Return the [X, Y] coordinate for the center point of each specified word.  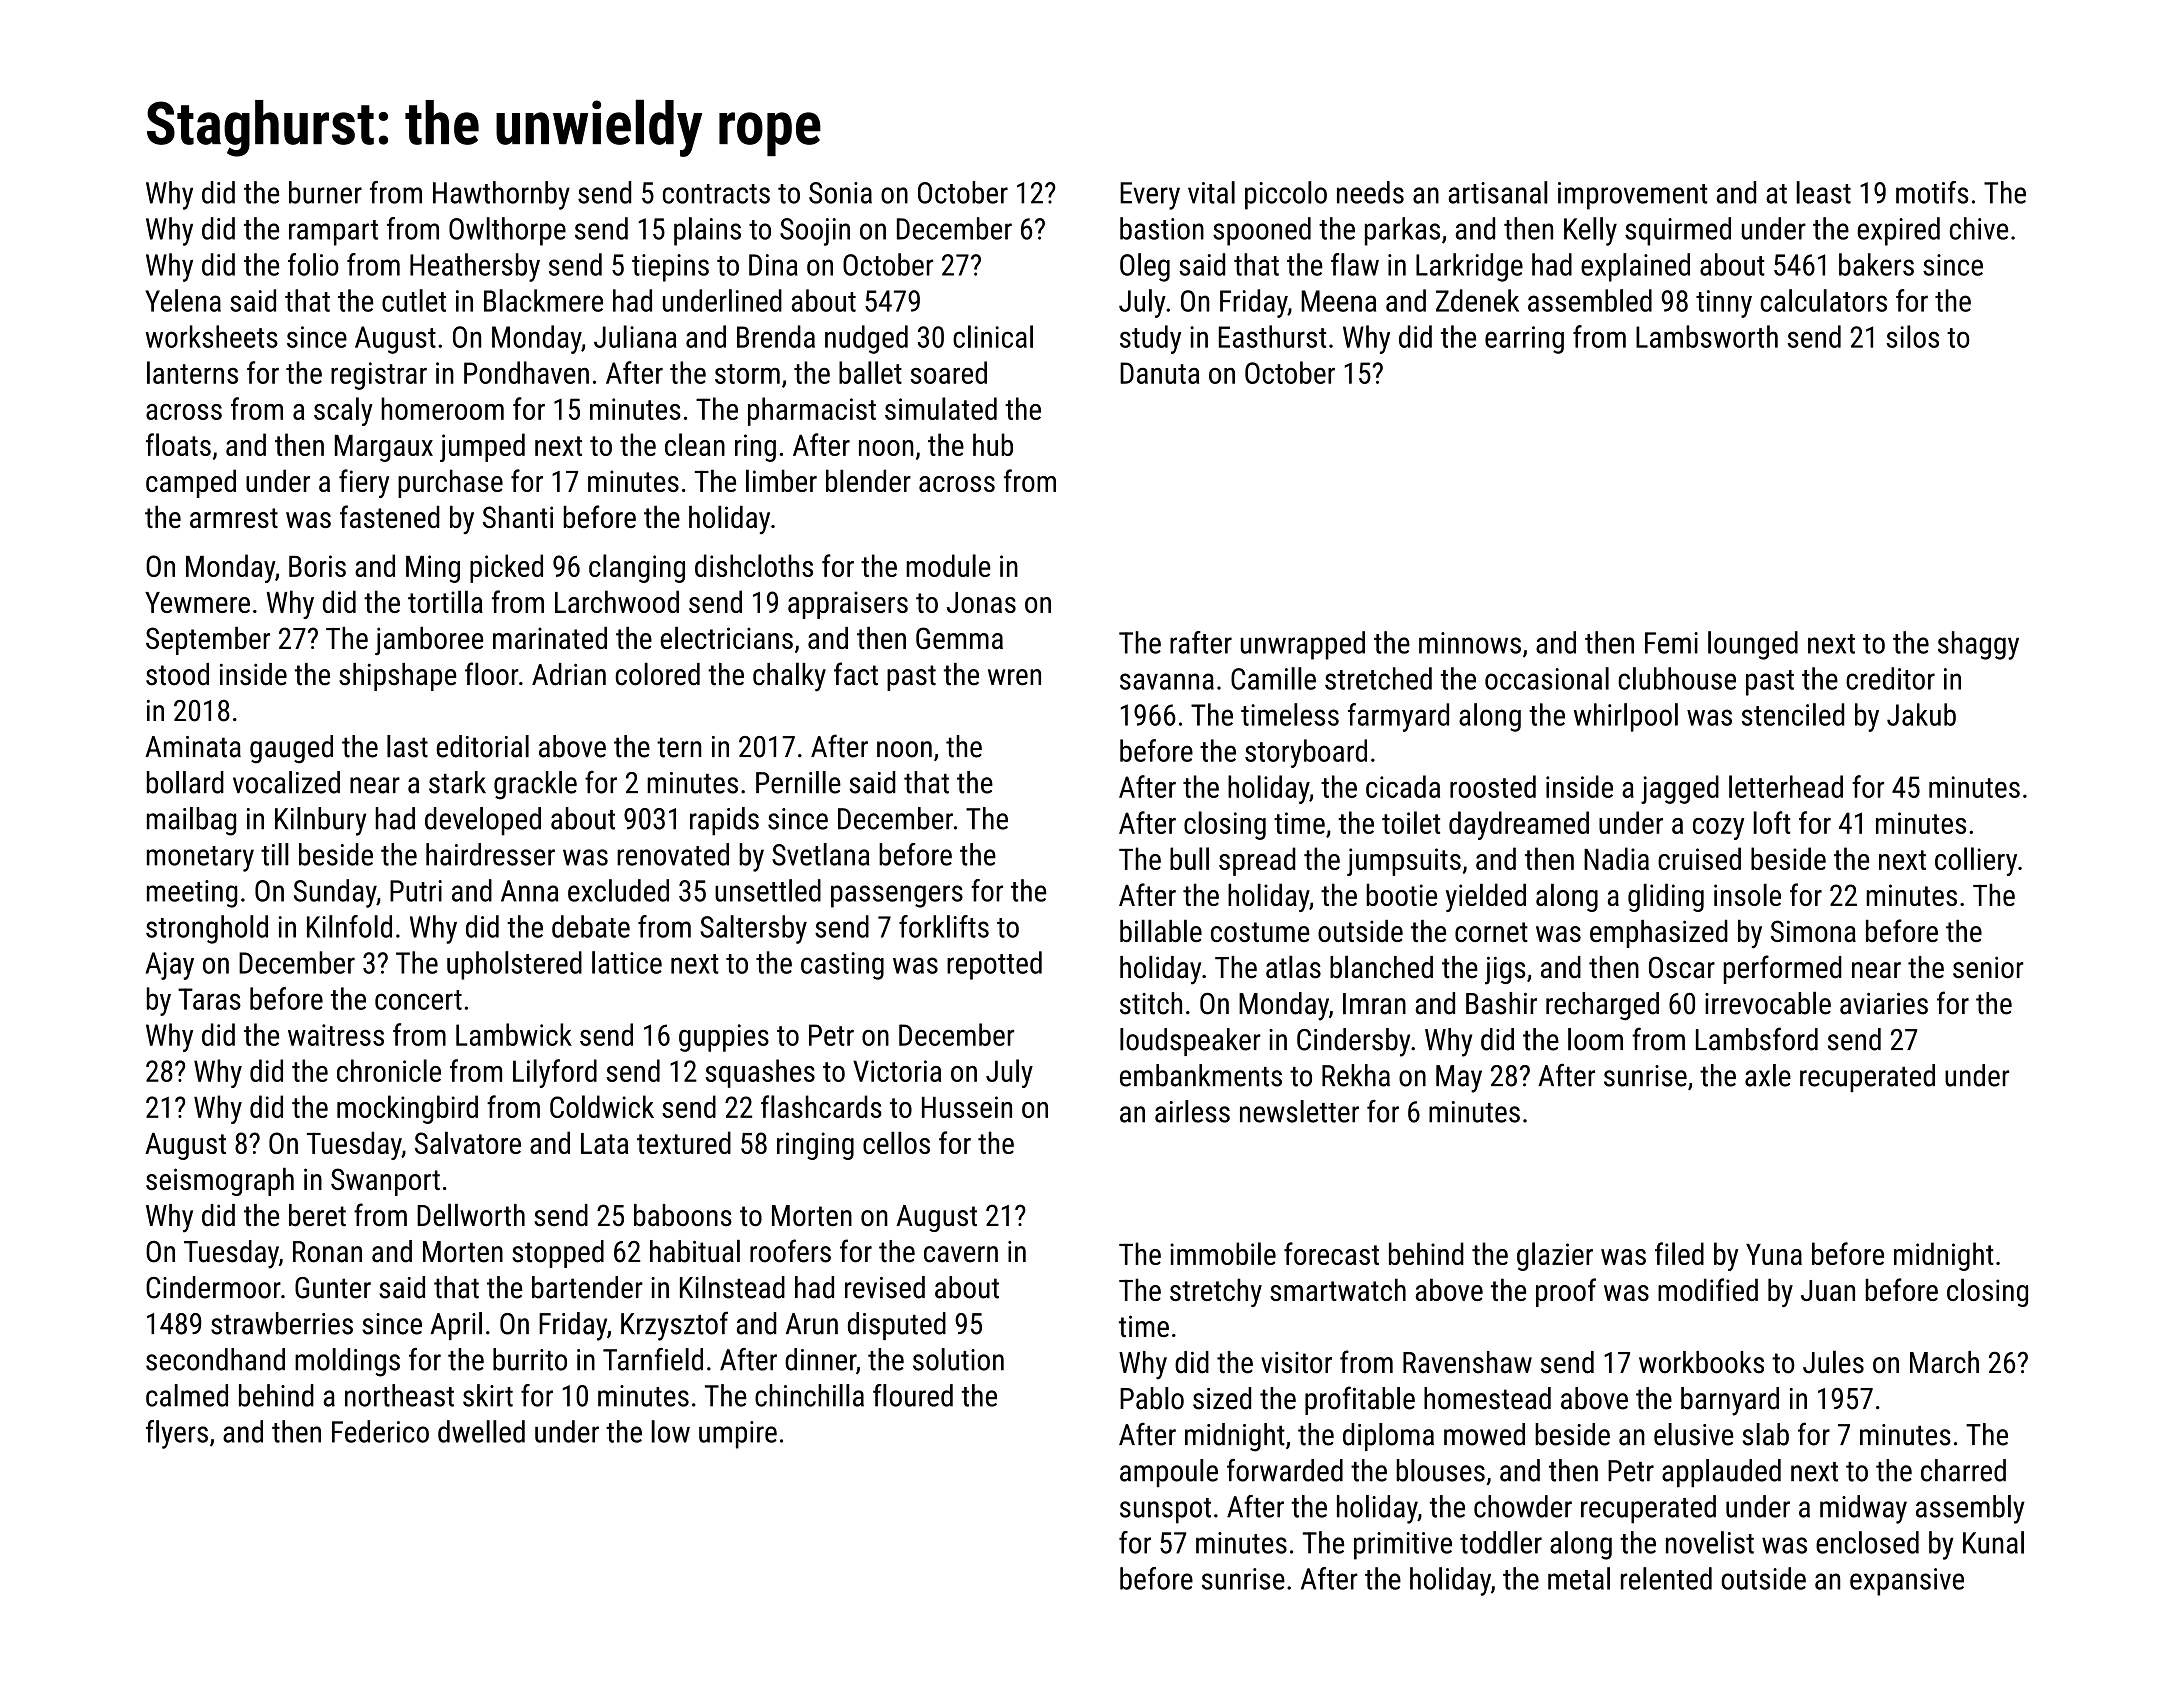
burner [325, 192]
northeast [399, 1395]
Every [1150, 196]
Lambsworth [1707, 336]
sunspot [1165, 1511]
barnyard [1730, 1401]
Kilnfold [349, 926]
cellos [896, 1142]
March [1944, 1362]
